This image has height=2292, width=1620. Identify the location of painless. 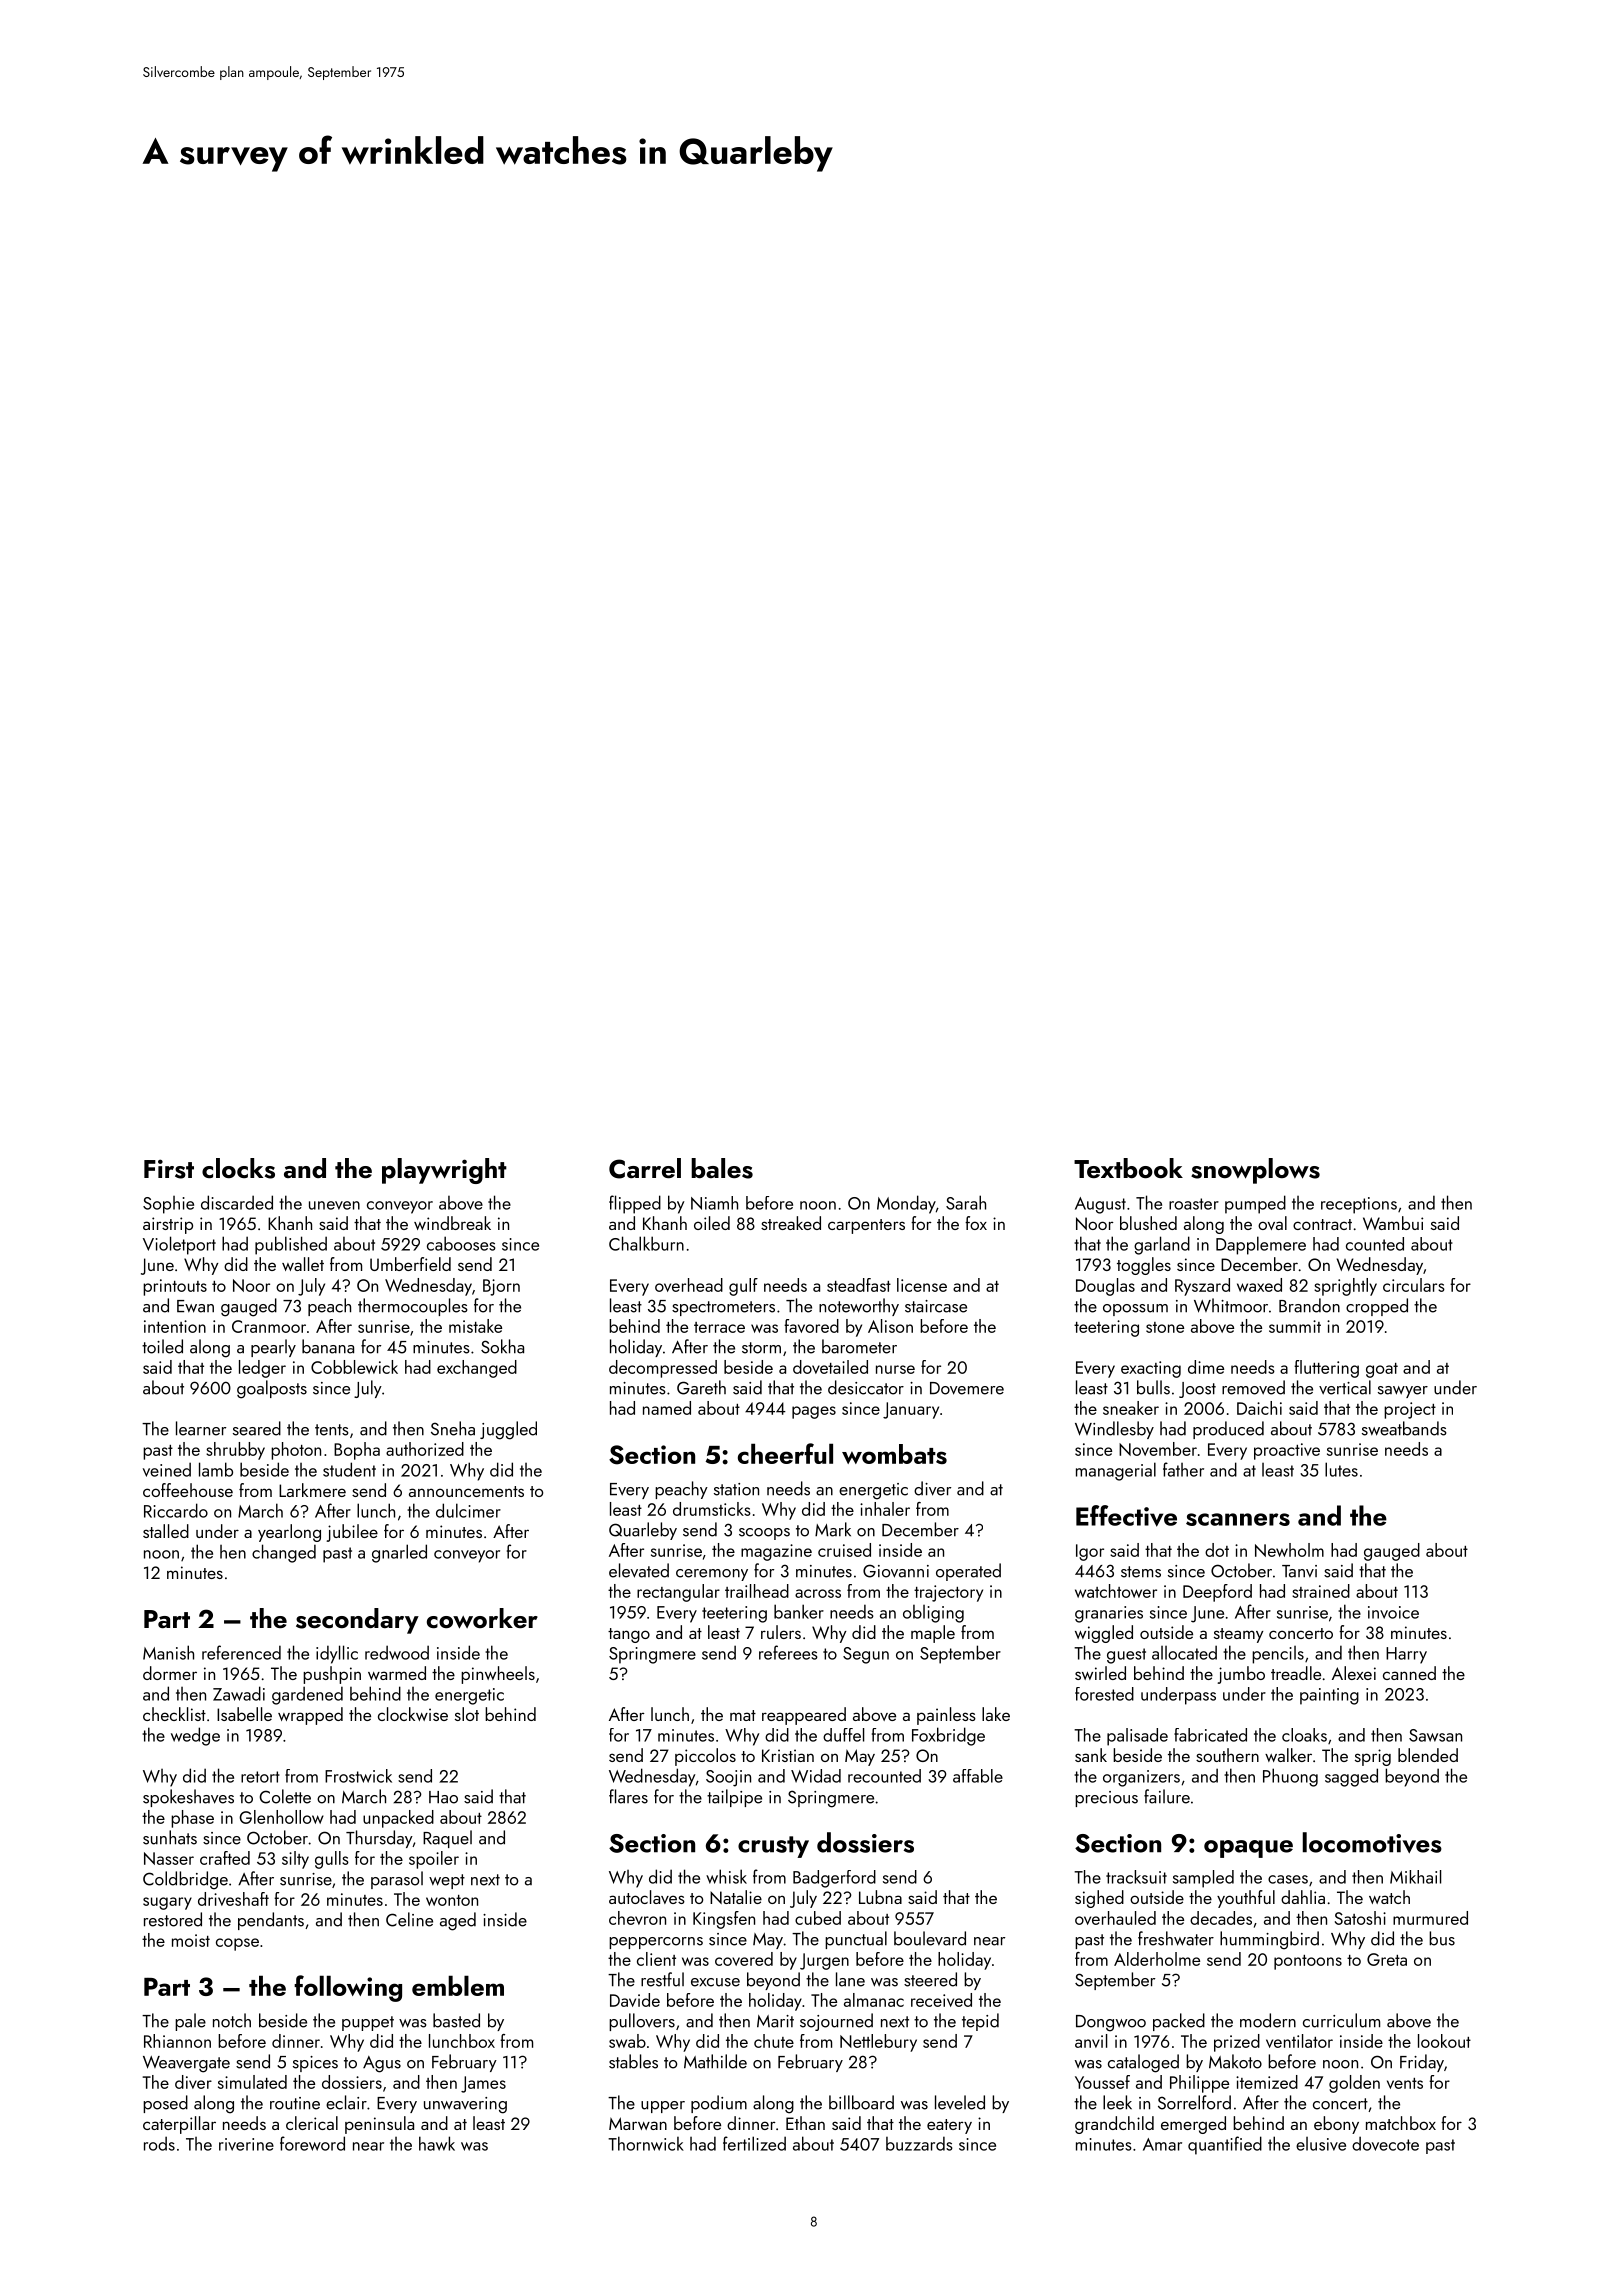
(946, 1716).
